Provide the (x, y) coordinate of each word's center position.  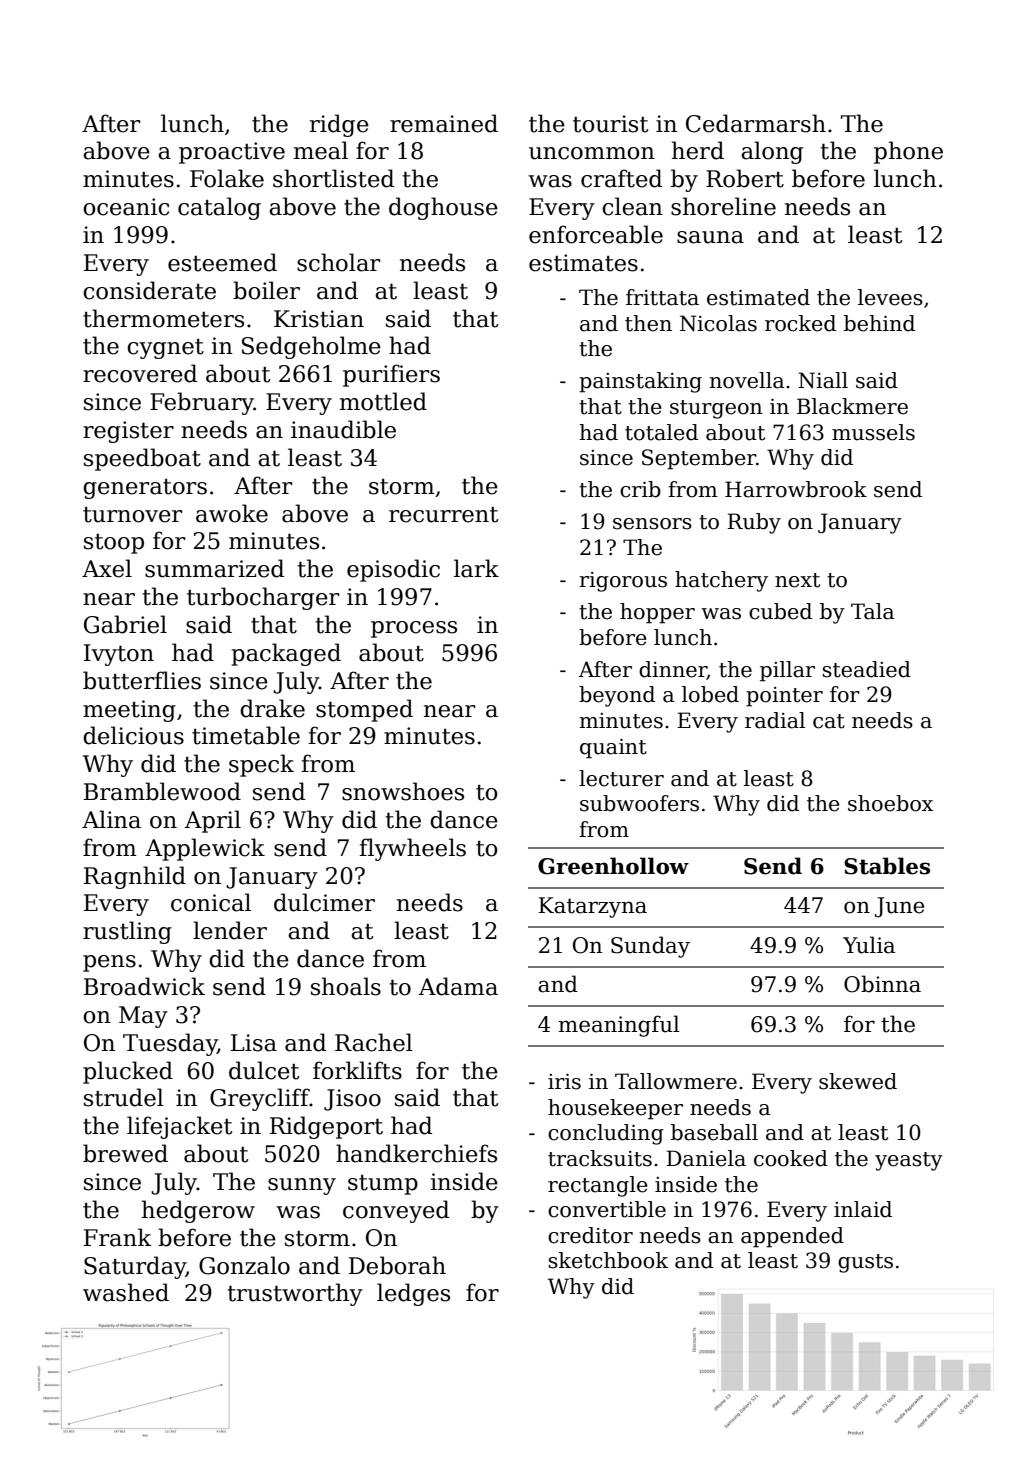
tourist (610, 124)
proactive (232, 153)
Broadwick (144, 986)
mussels (873, 432)
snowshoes (403, 791)
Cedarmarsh (756, 123)
